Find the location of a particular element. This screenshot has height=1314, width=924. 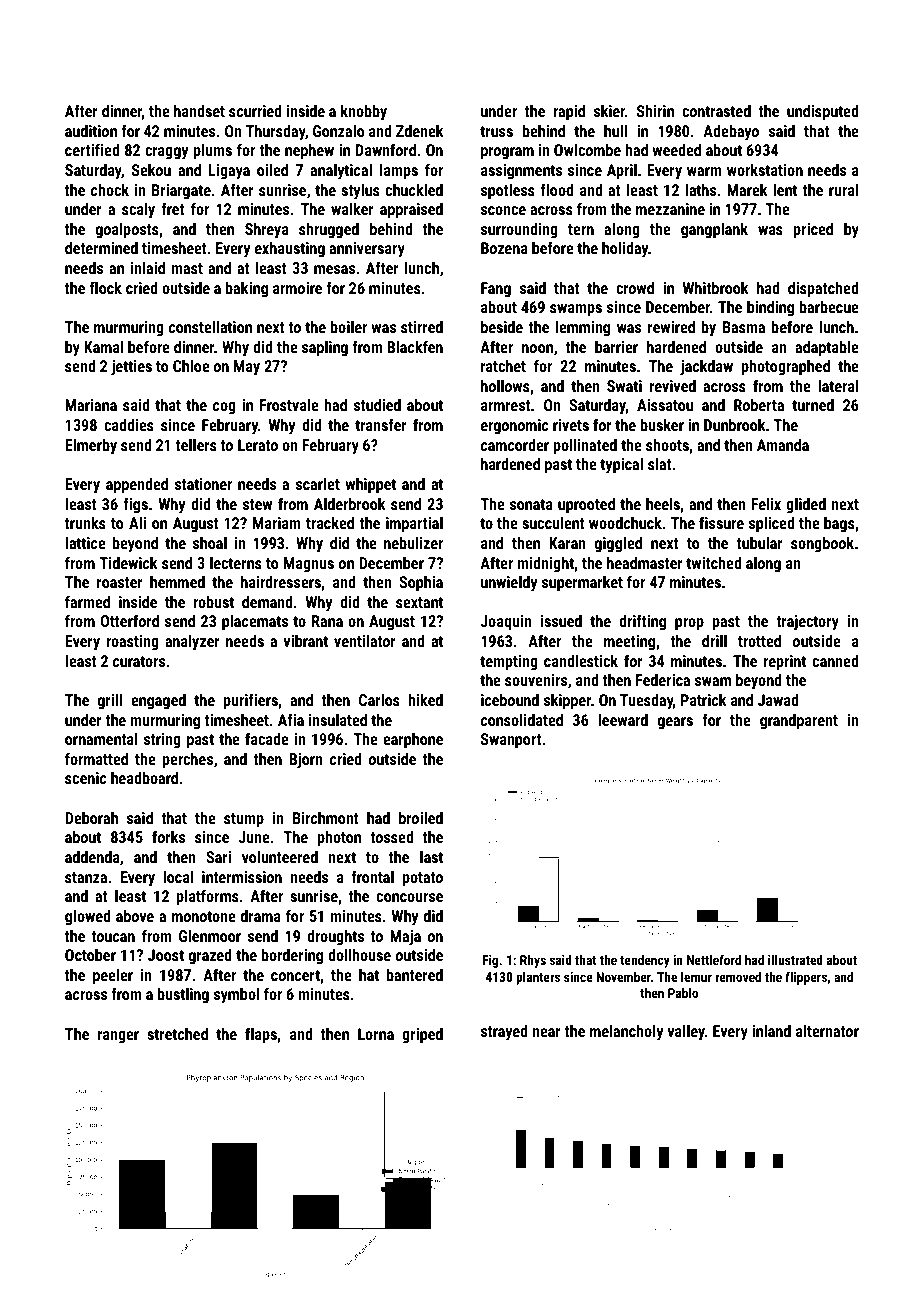

ventilator is located at coordinates (365, 641).
